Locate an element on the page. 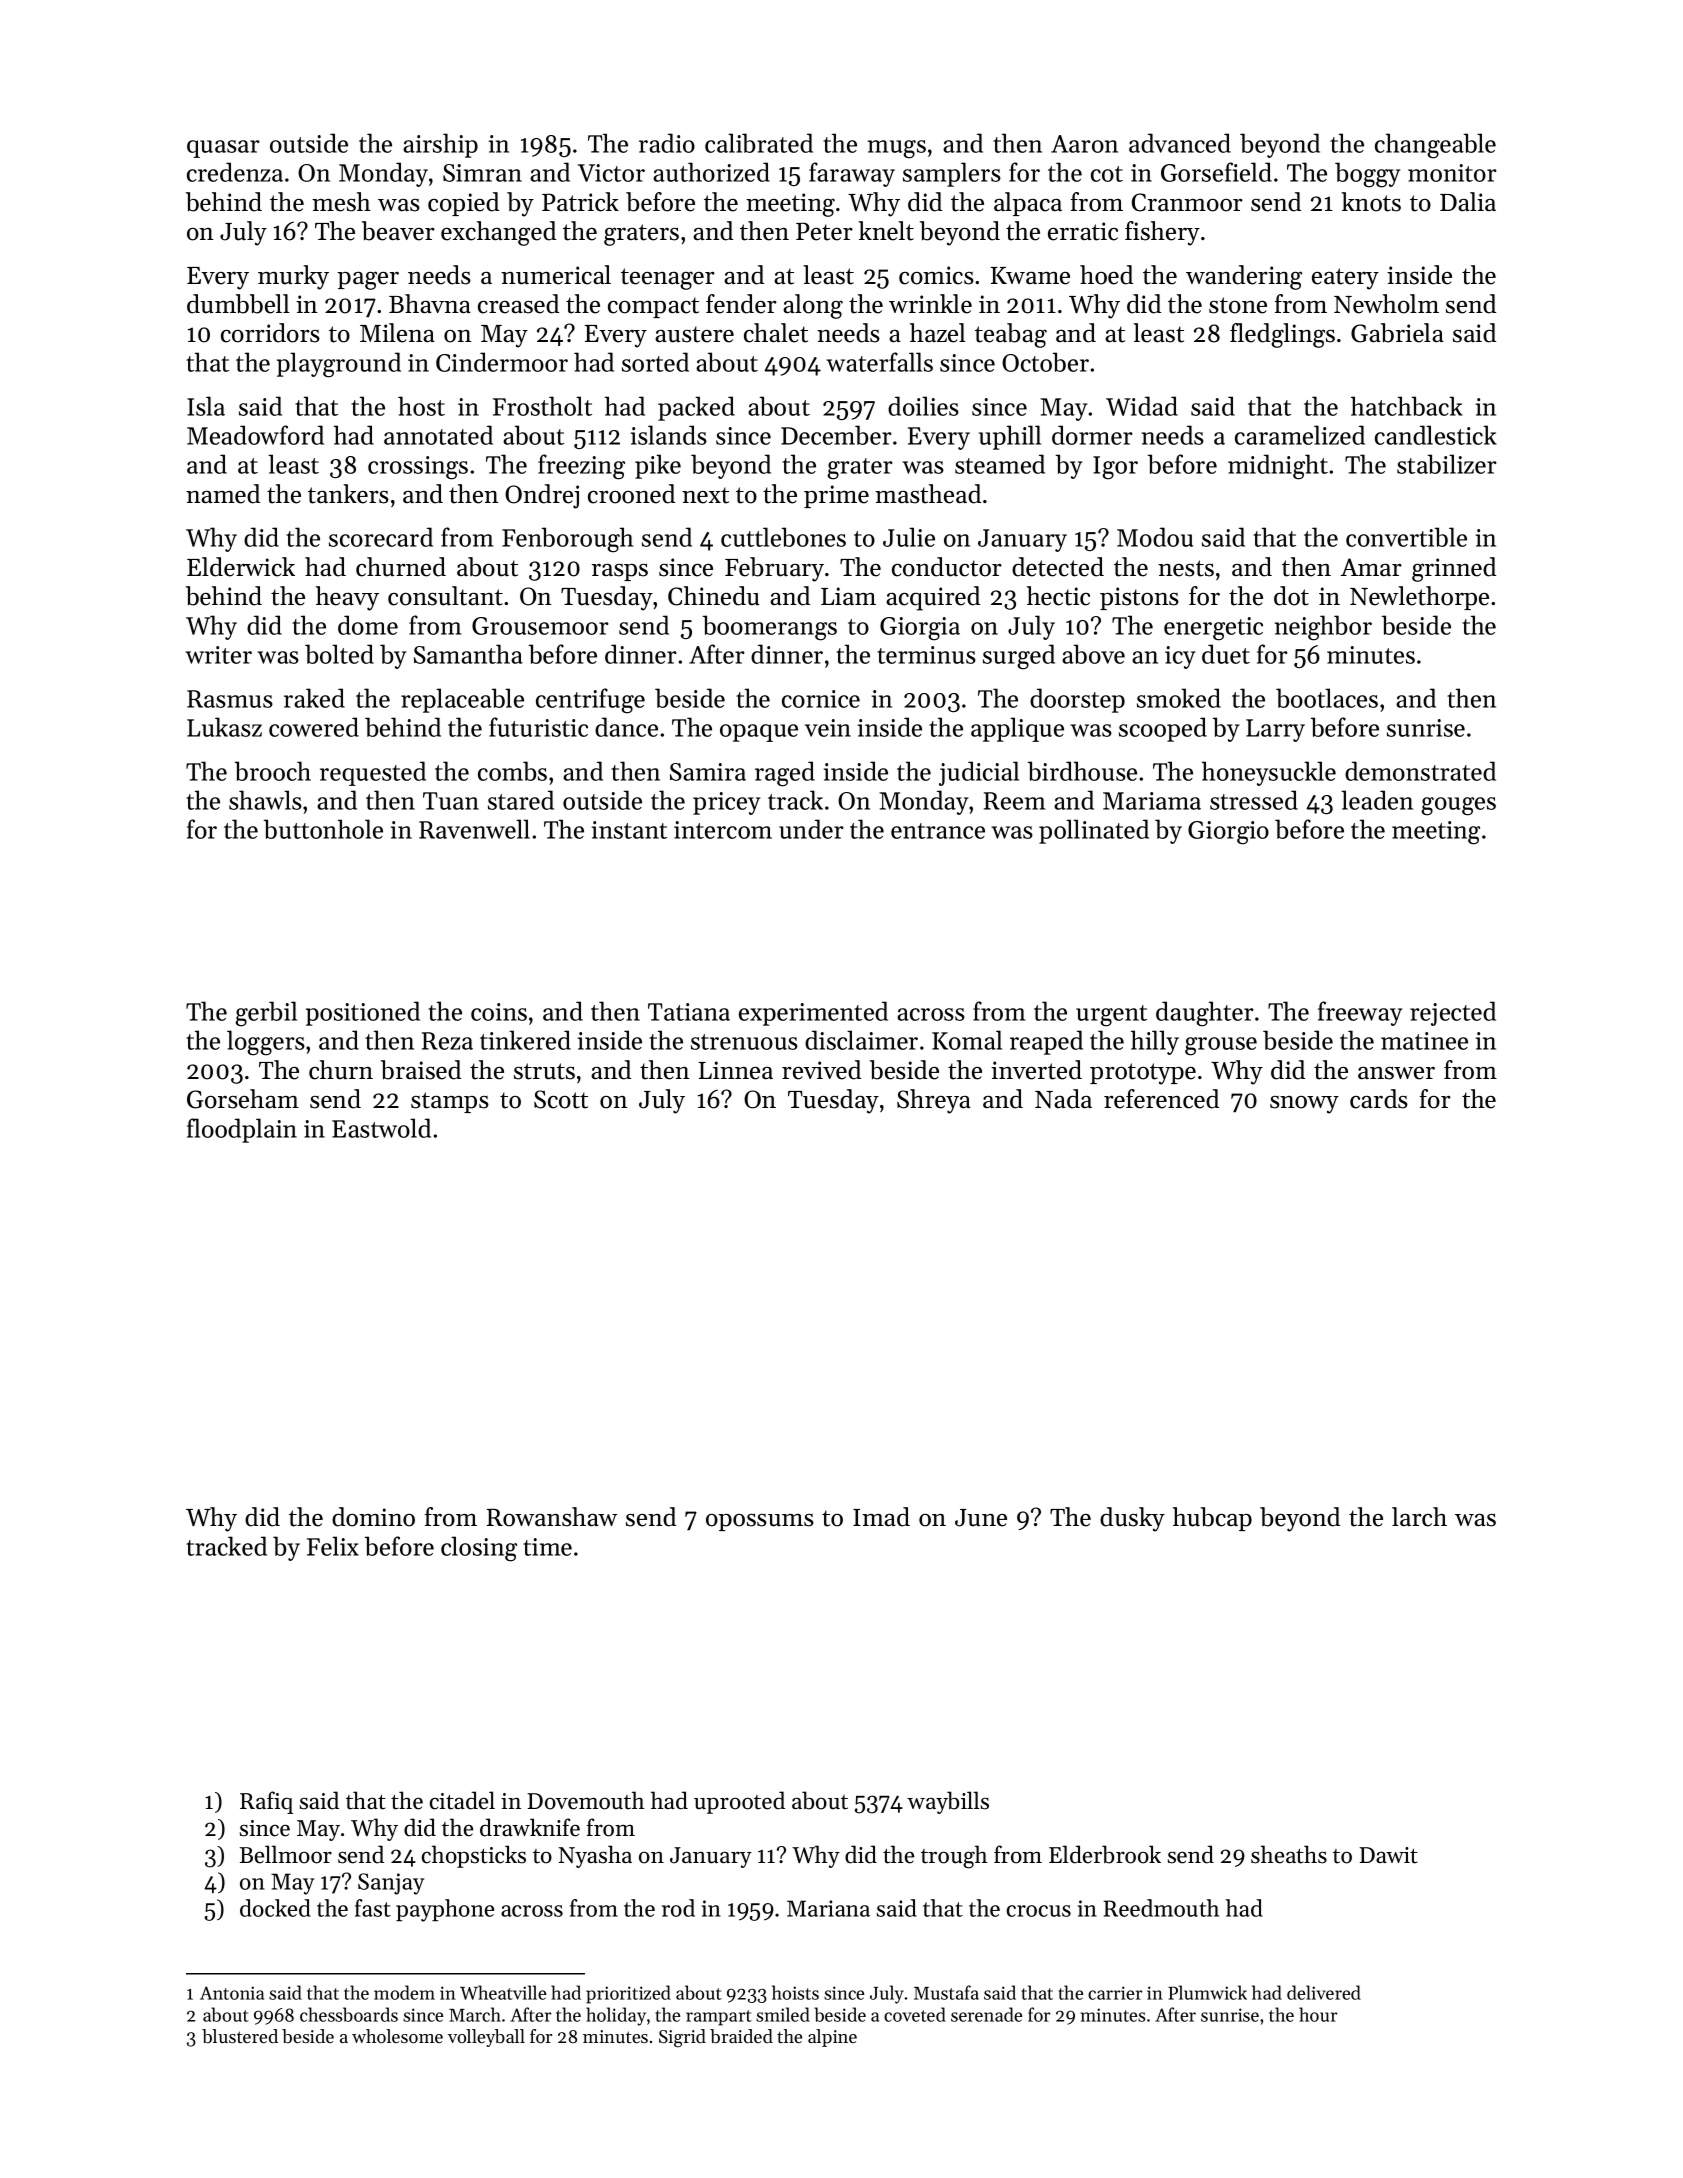 This image has width=1683, height=2178. rejected is located at coordinates (1453, 1013).
